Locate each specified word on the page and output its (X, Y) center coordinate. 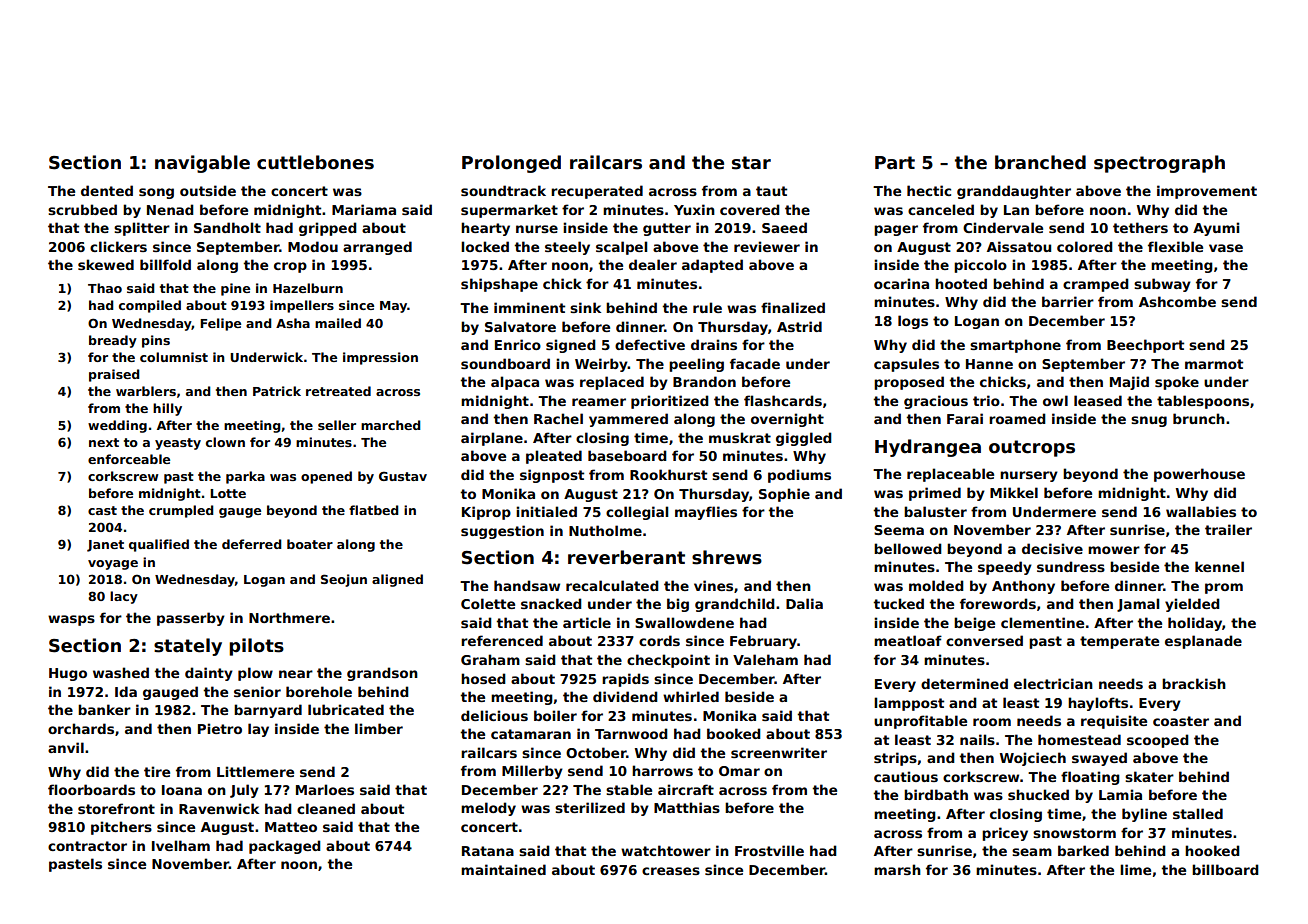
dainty (209, 674)
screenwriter (779, 752)
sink (585, 307)
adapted (712, 266)
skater (1149, 776)
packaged (285, 847)
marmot (1214, 364)
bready (113, 341)
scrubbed (82, 209)
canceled (941, 209)
